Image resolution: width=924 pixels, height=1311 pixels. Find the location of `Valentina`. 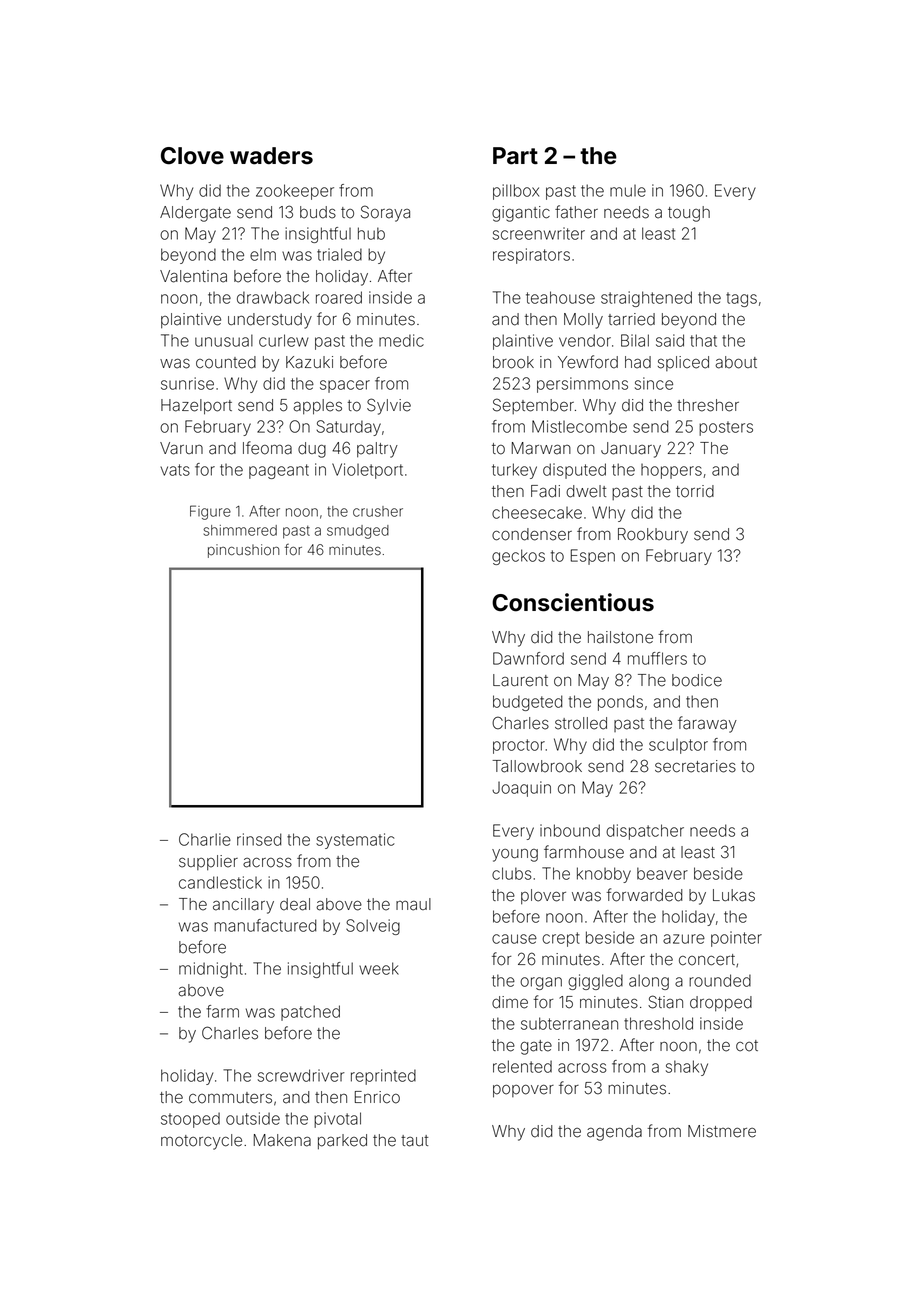

Valentina is located at coordinates (193, 276).
